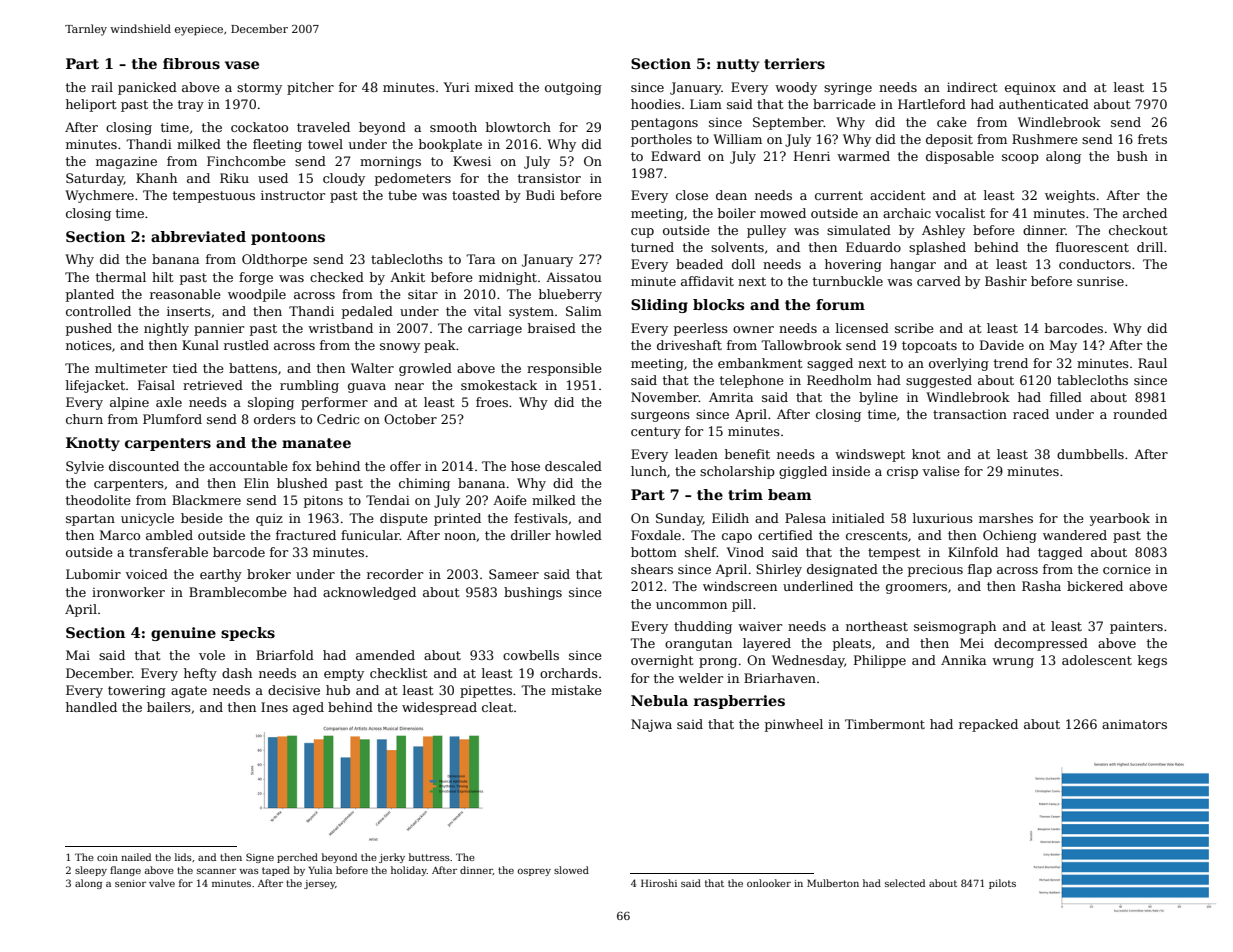 This screenshot has width=1233, height=952. What do you see at coordinates (1100, 281) in the screenshot?
I see `sunrise` at bounding box center [1100, 281].
